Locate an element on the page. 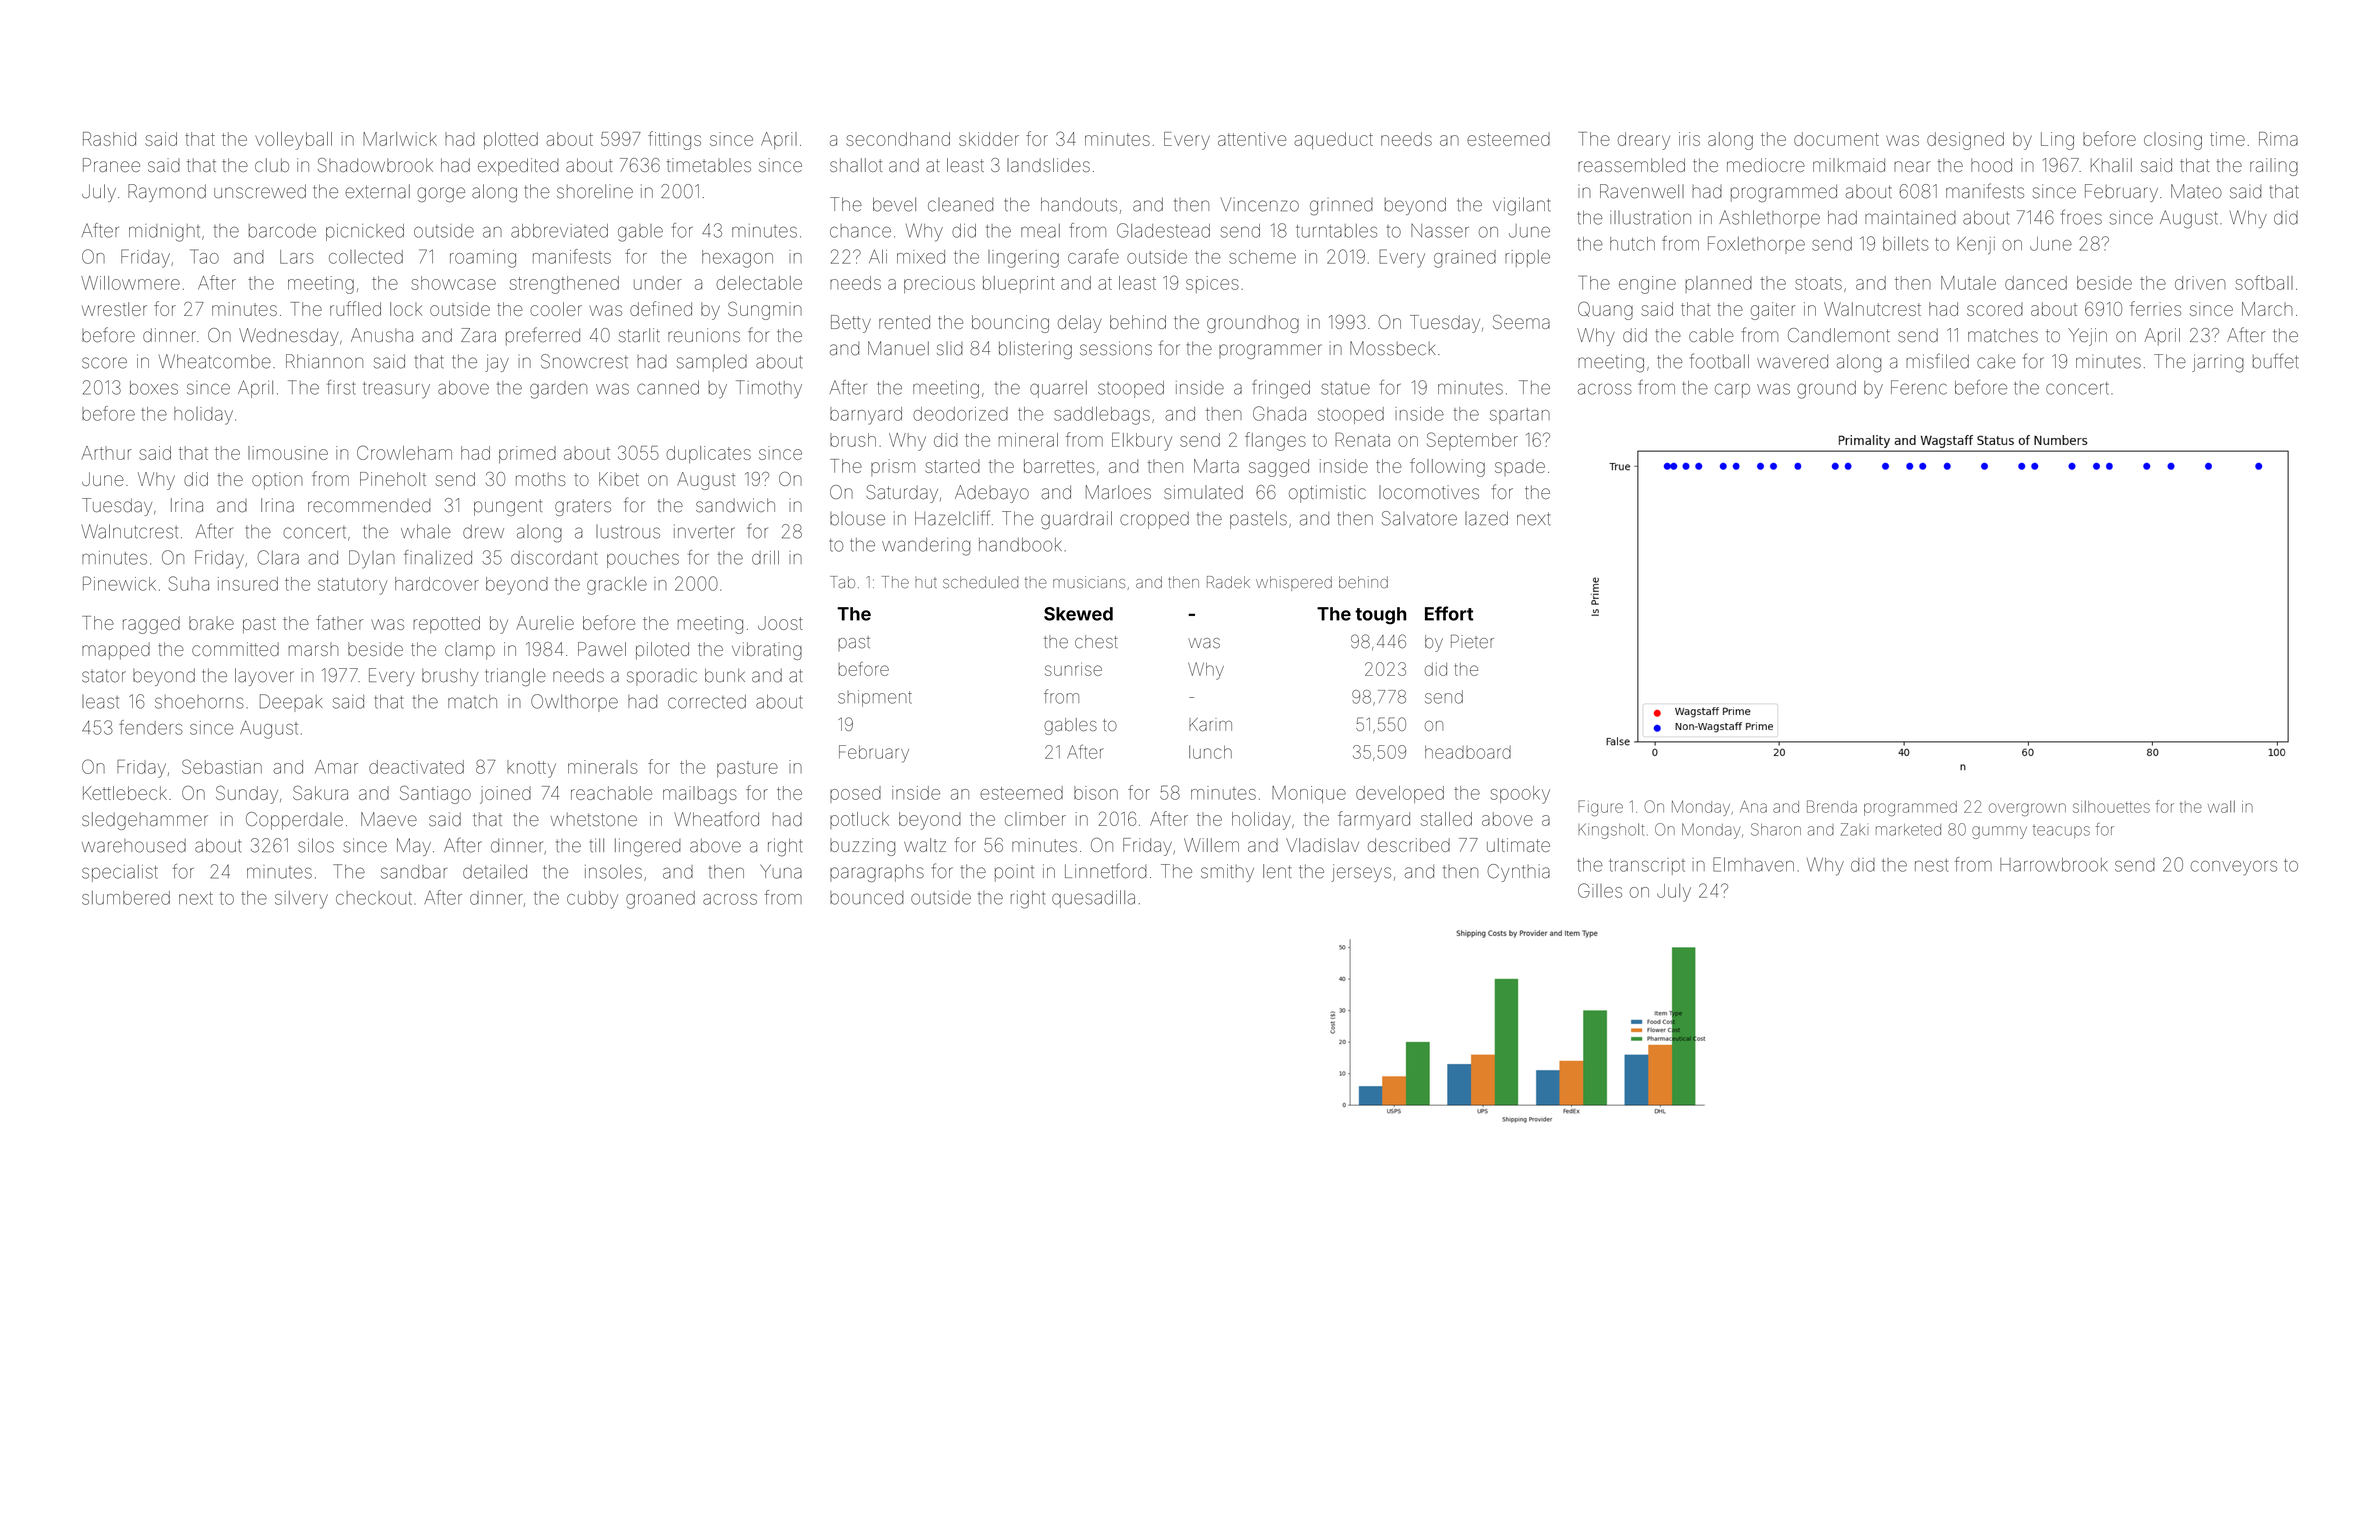 The image size is (2380, 1540). Pinewick is located at coordinates (119, 583).
